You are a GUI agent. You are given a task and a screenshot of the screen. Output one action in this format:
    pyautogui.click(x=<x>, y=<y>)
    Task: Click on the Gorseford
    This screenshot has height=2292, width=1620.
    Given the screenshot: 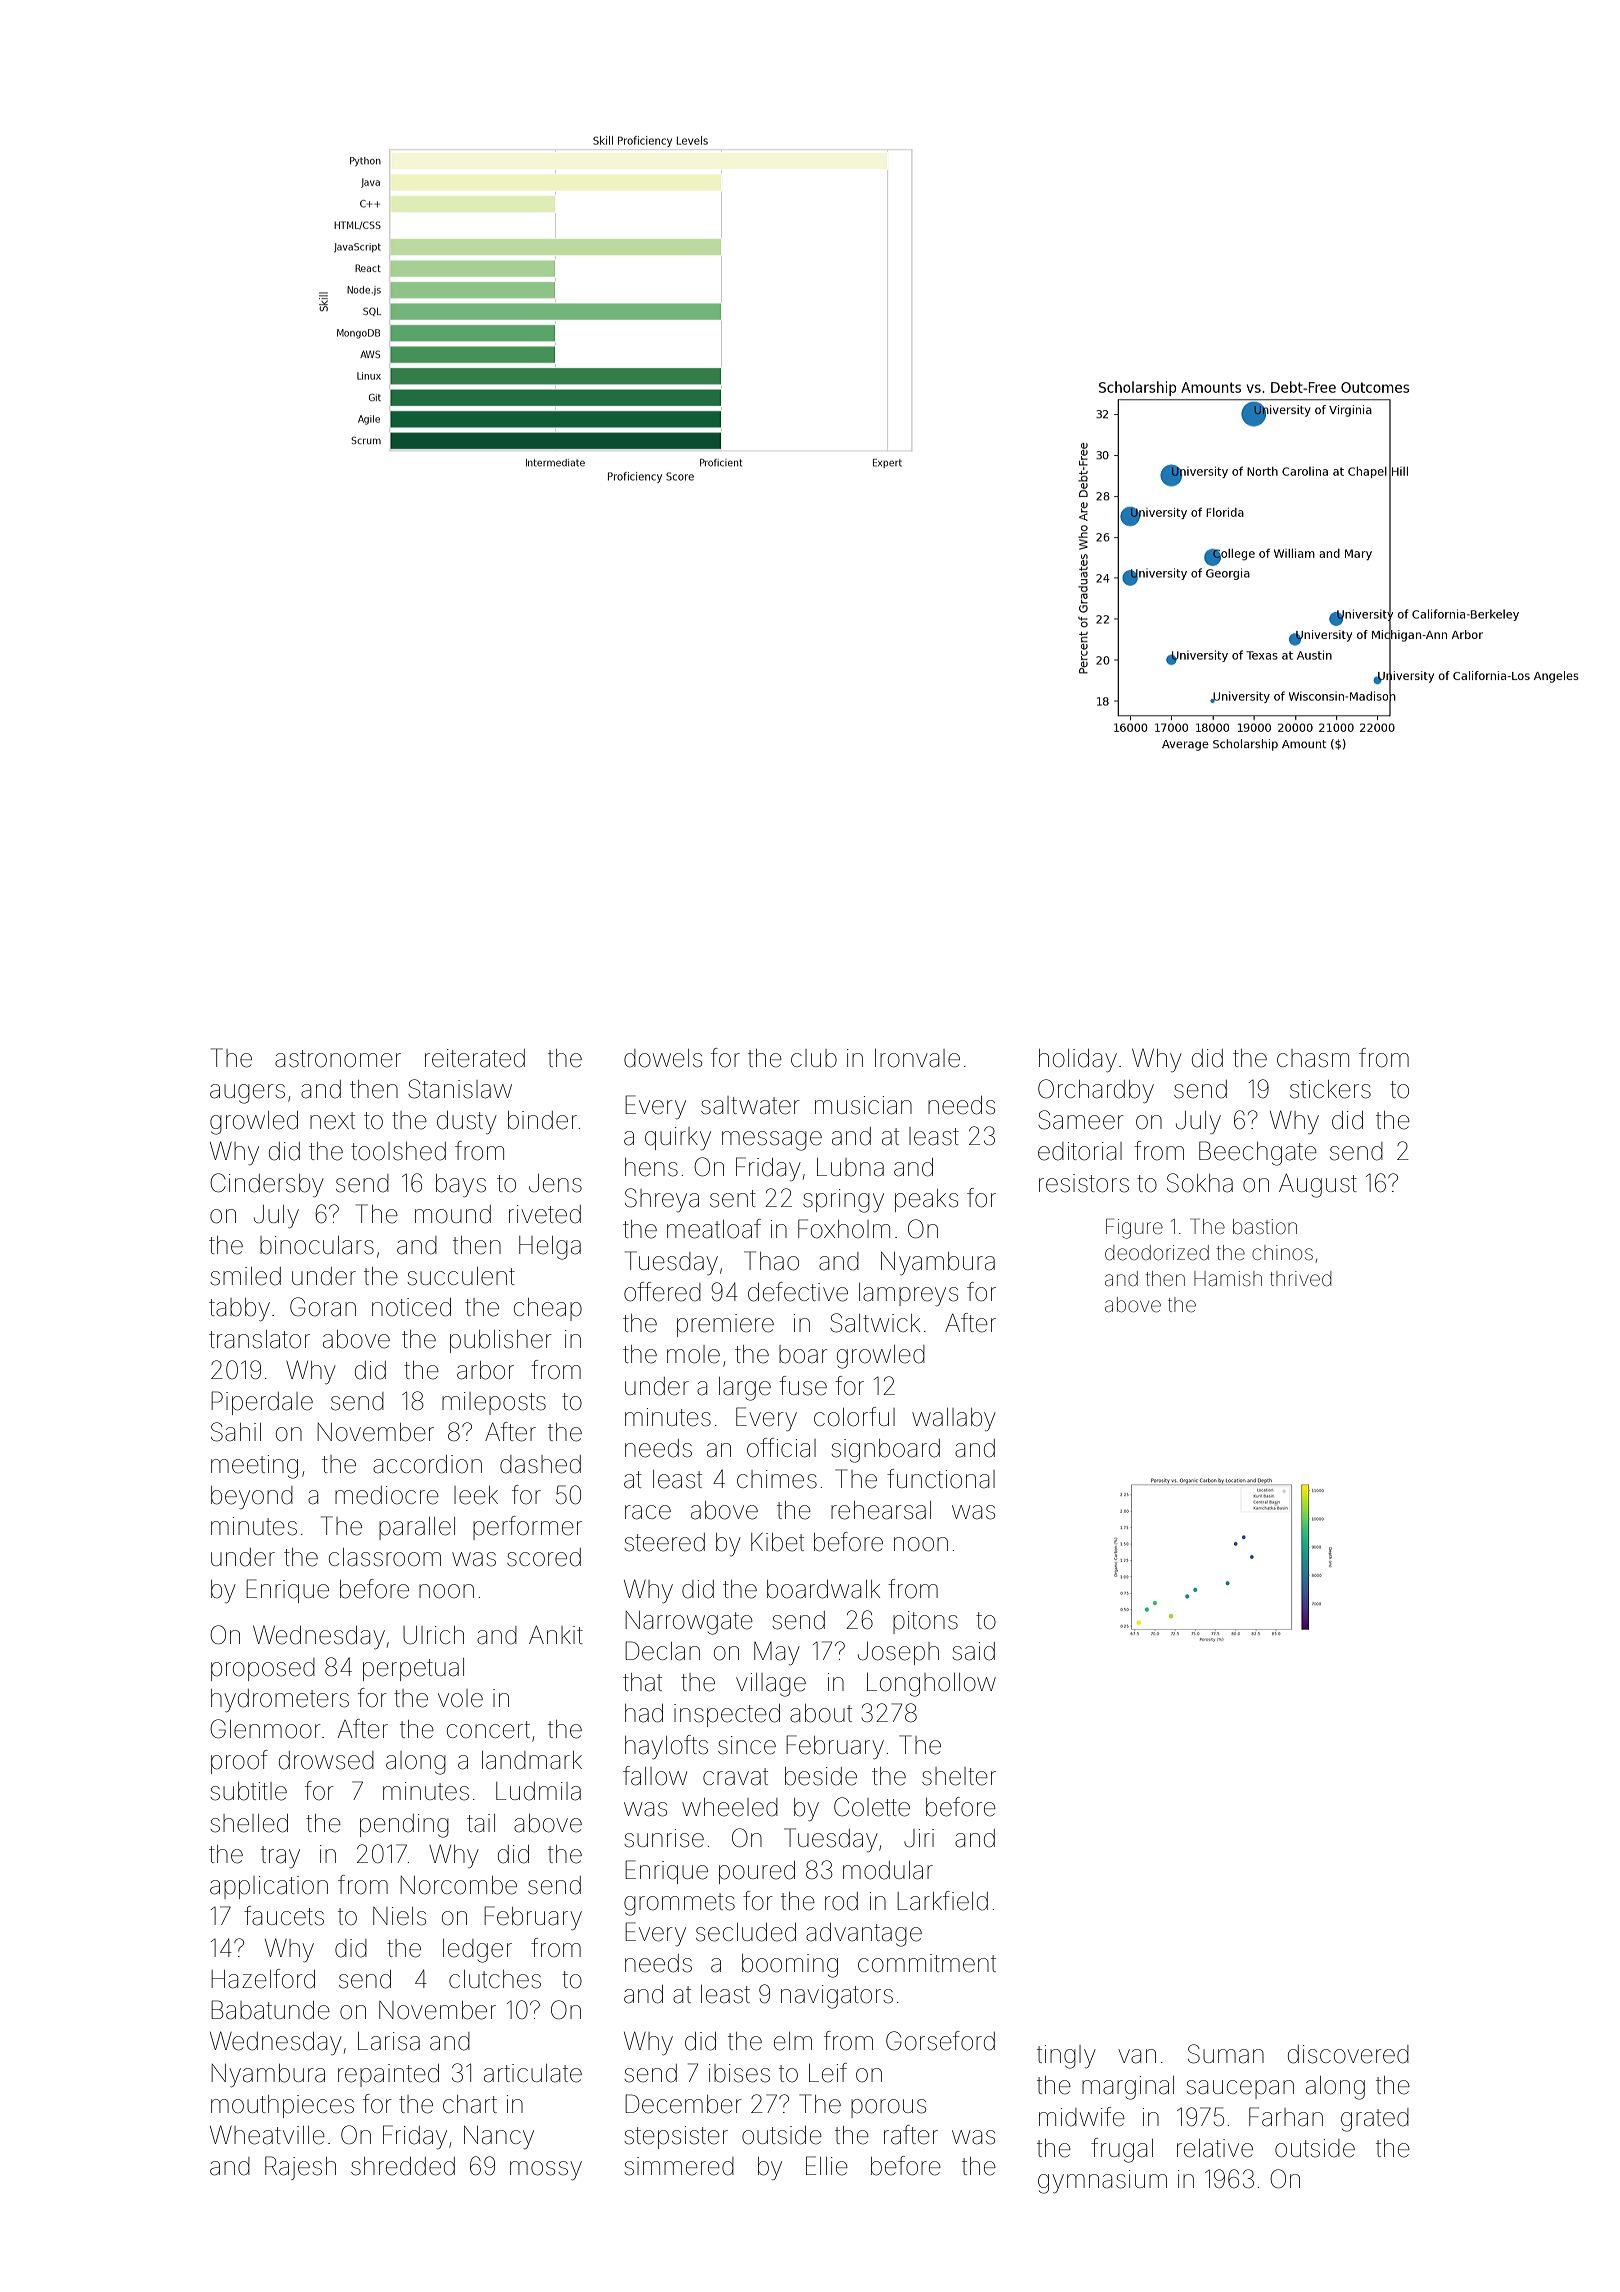 What is the action you would take?
    pyautogui.click(x=940, y=2041)
